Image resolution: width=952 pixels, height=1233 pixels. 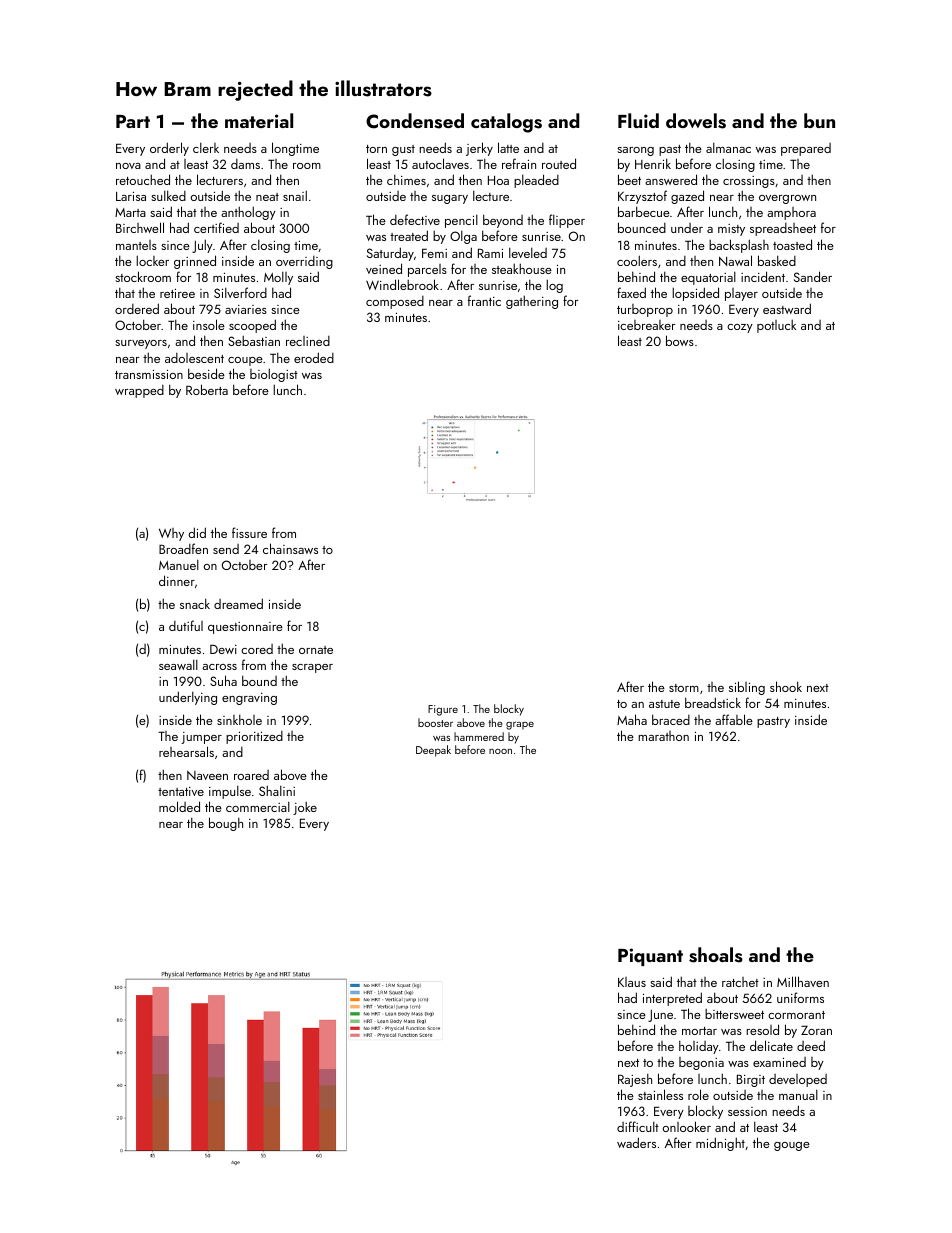 What do you see at coordinates (638, 1126) in the page?
I see `difficult` at bounding box center [638, 1126].
